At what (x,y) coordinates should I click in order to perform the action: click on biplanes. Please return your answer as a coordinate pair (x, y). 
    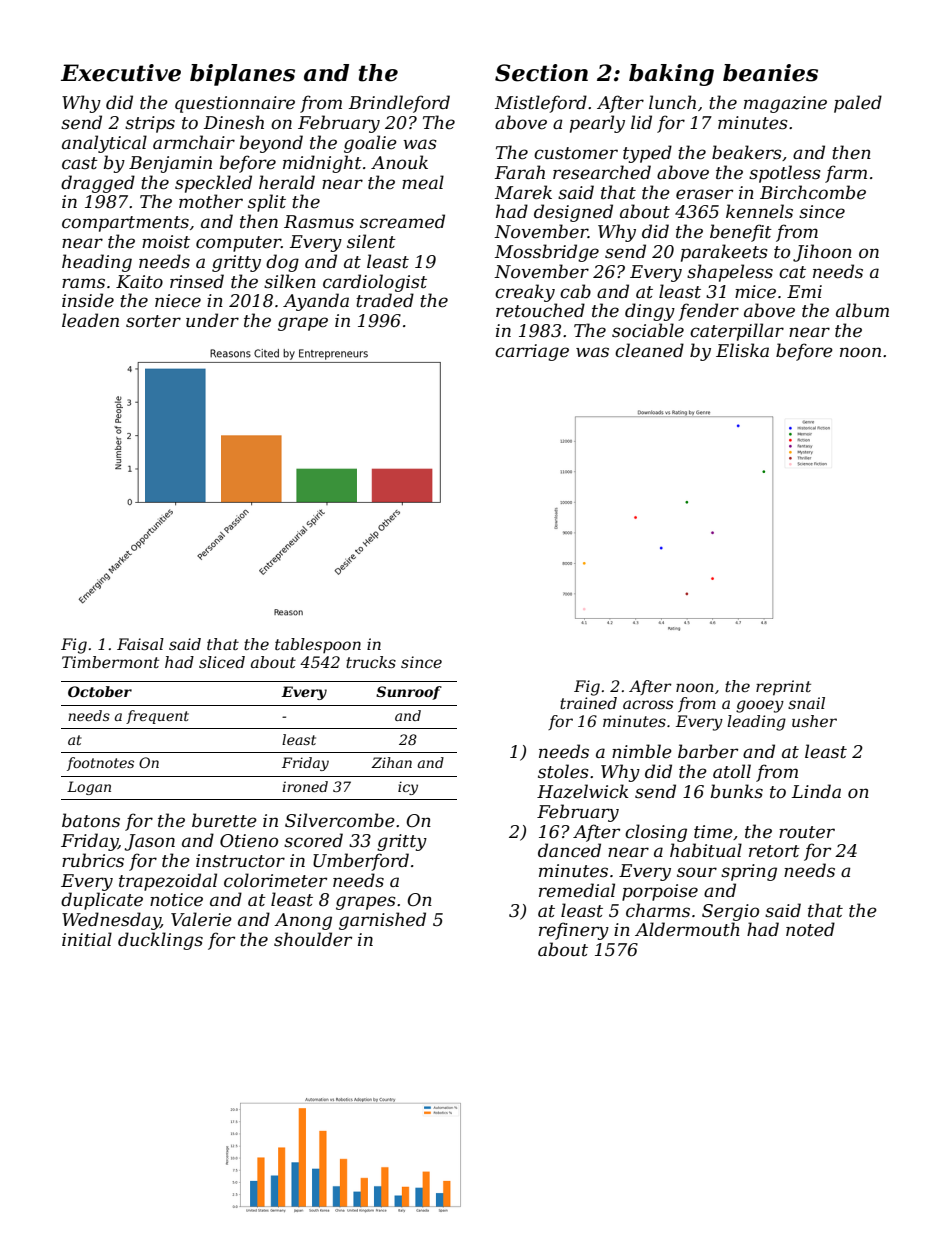
    Looking at the image, I should click on (242, 75).
